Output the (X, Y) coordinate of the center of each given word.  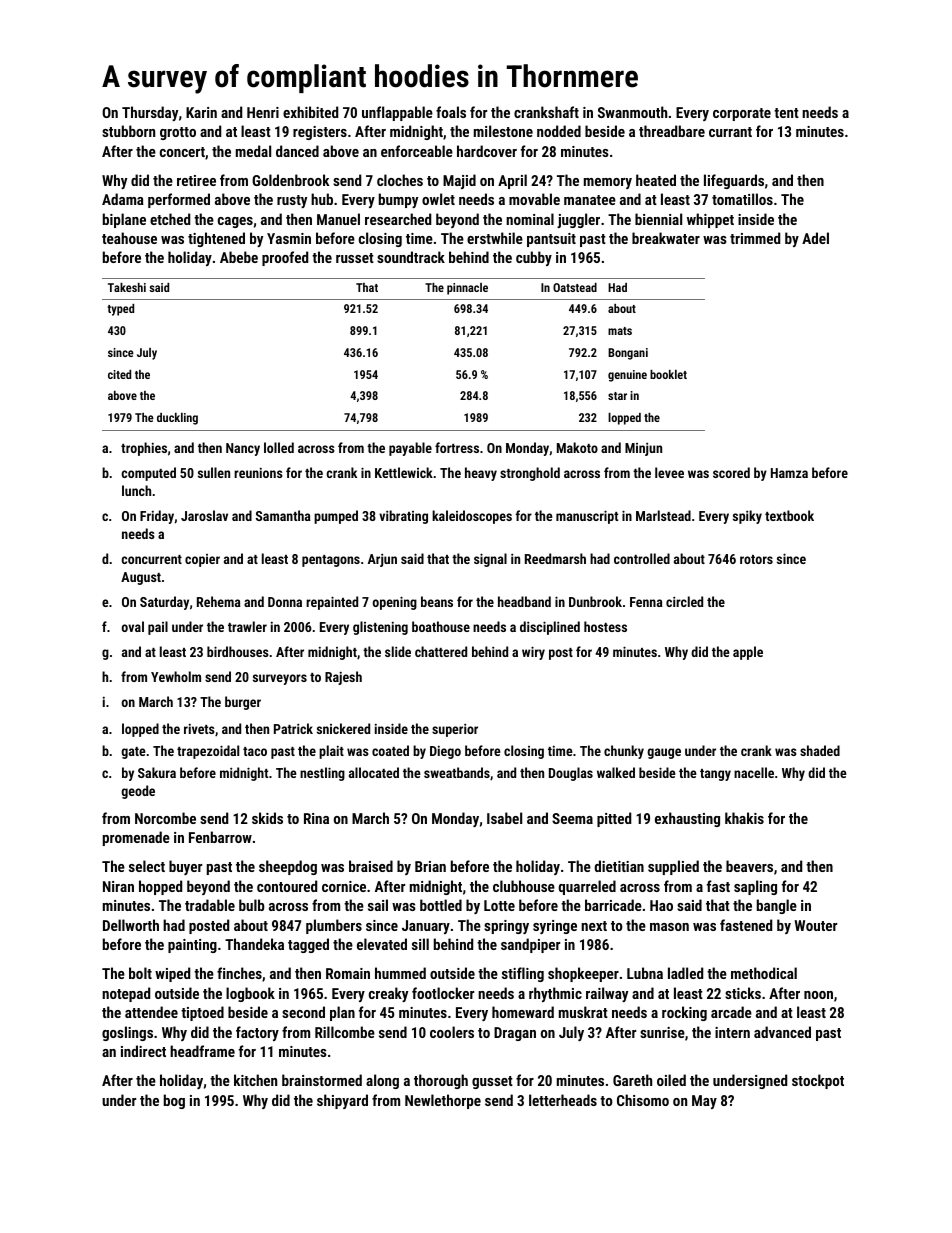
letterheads (563, 1100)
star (617, 396)
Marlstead (663, 515)
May (704, 1102)
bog (174, 1101)
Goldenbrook (290, 180)
